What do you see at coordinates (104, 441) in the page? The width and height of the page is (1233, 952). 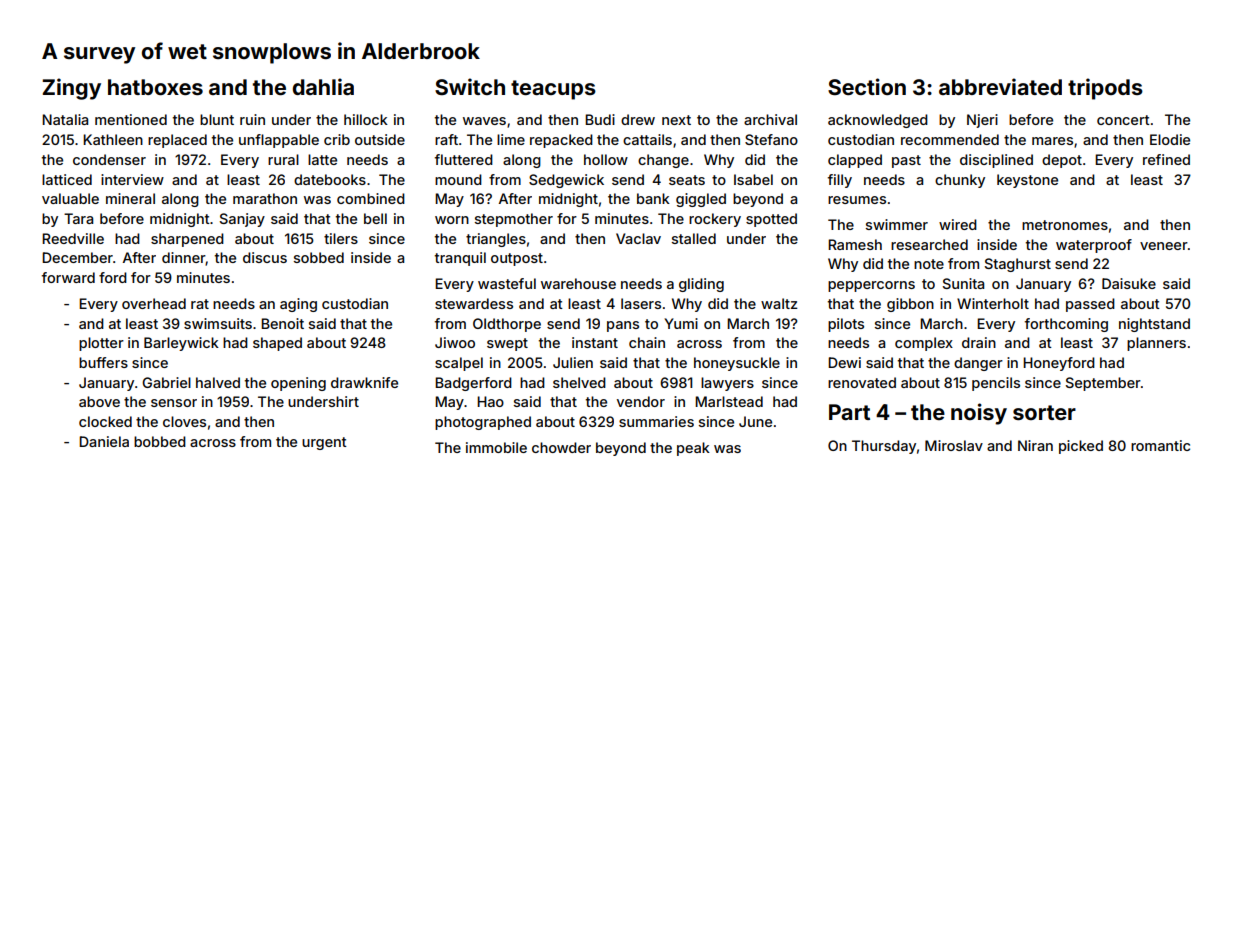 I see `Daniela` at bounding box center [104, 441].
